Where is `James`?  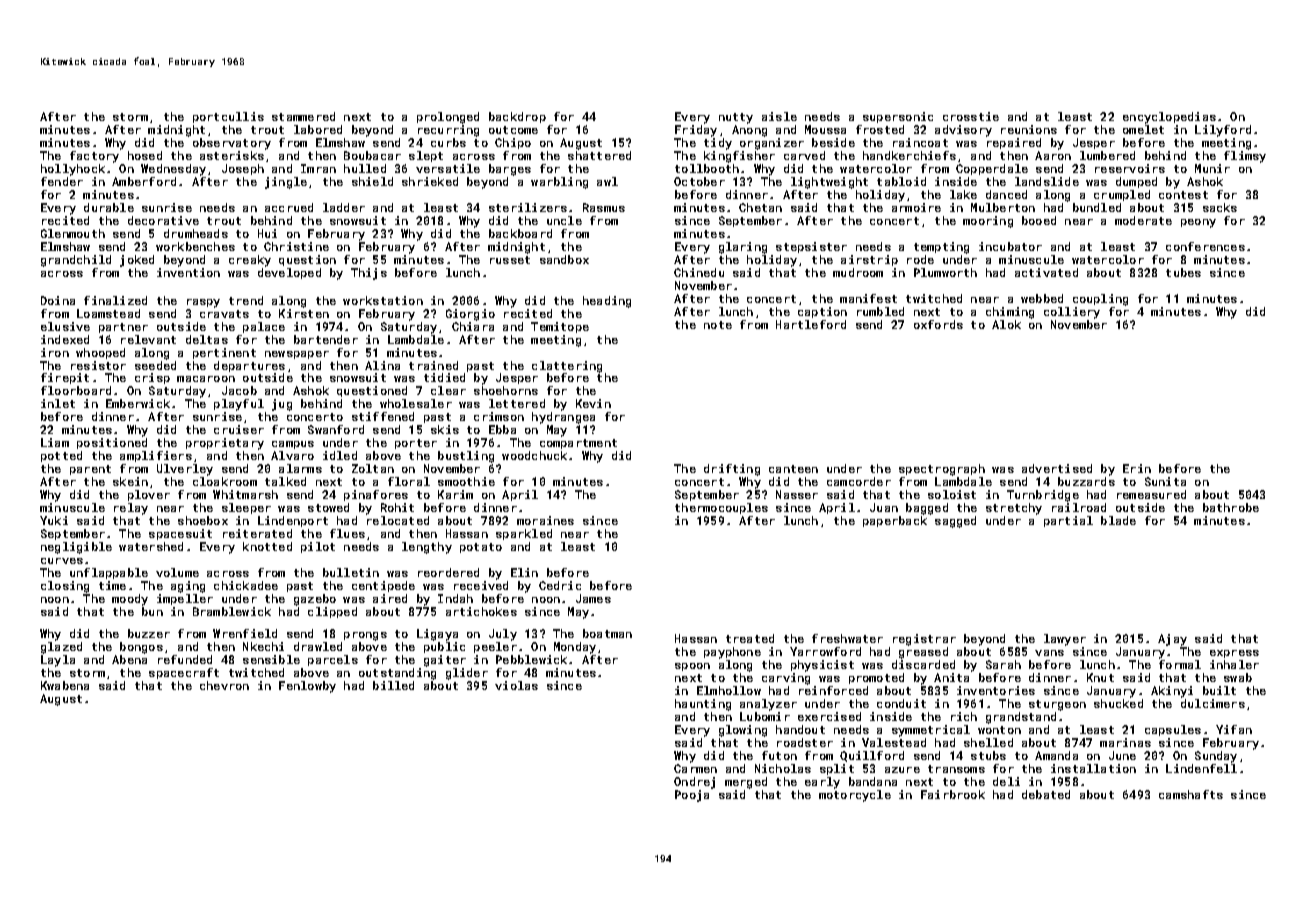 James is located at coordinates (593, 598).
